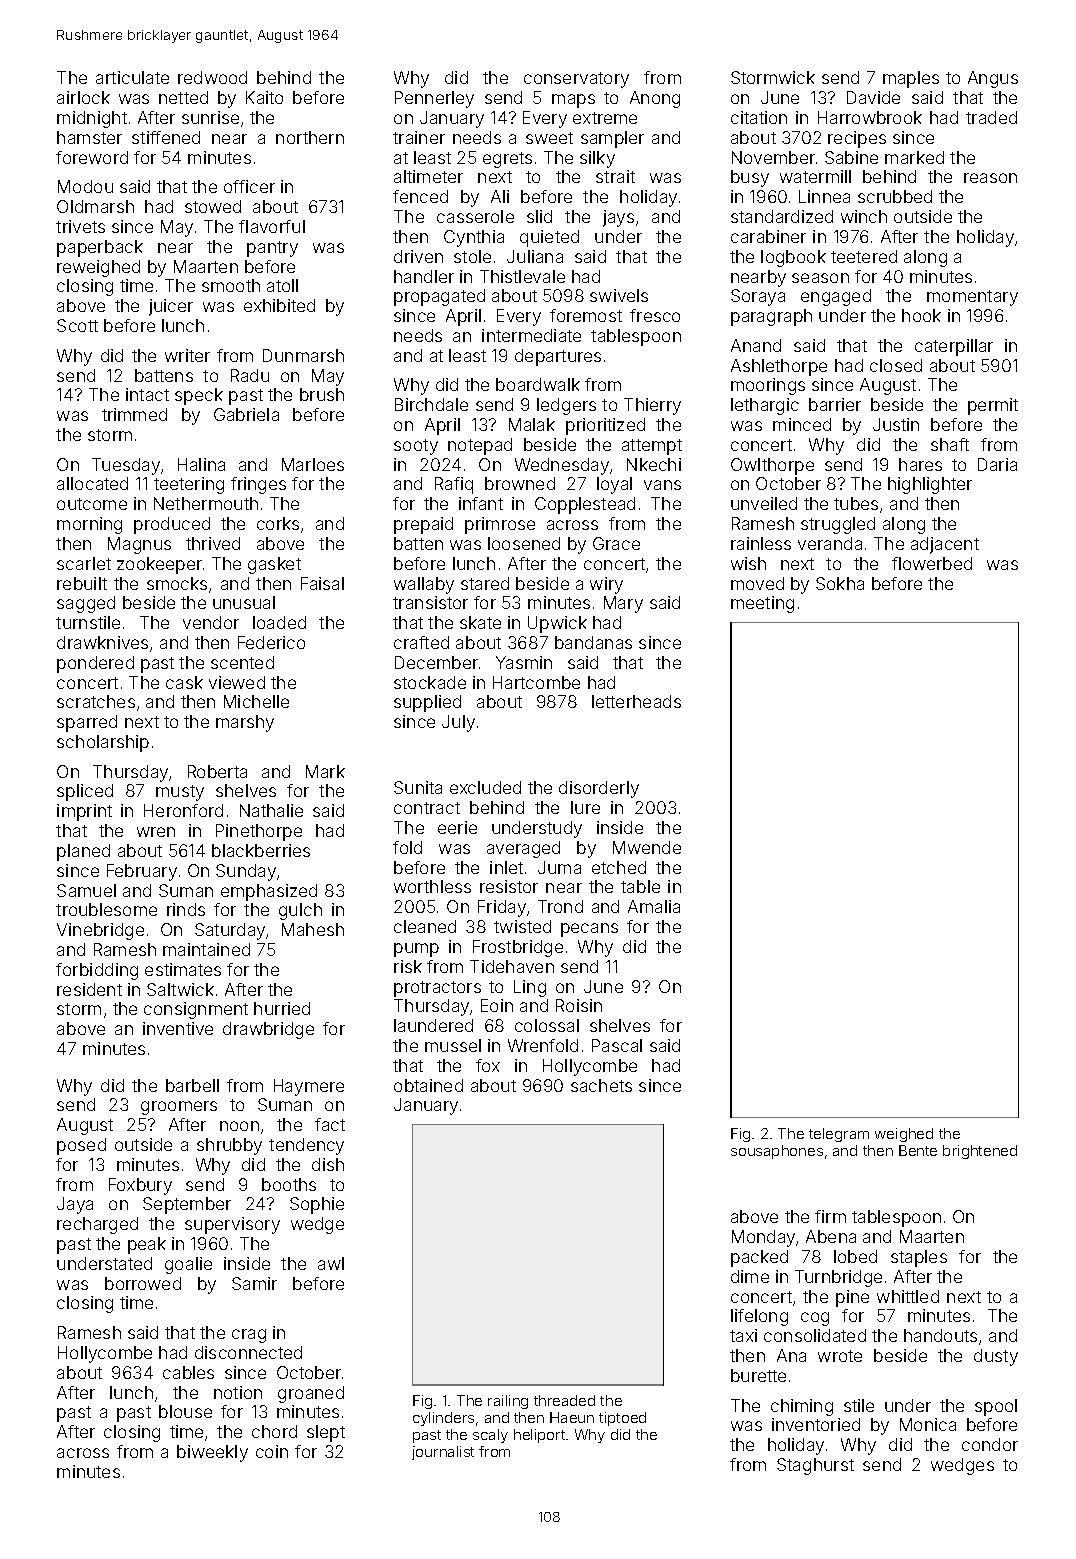 The image size is (1076, 1559). Describe the element at coordinates (647, 847) in the image. I see `Mwende` at that location.
